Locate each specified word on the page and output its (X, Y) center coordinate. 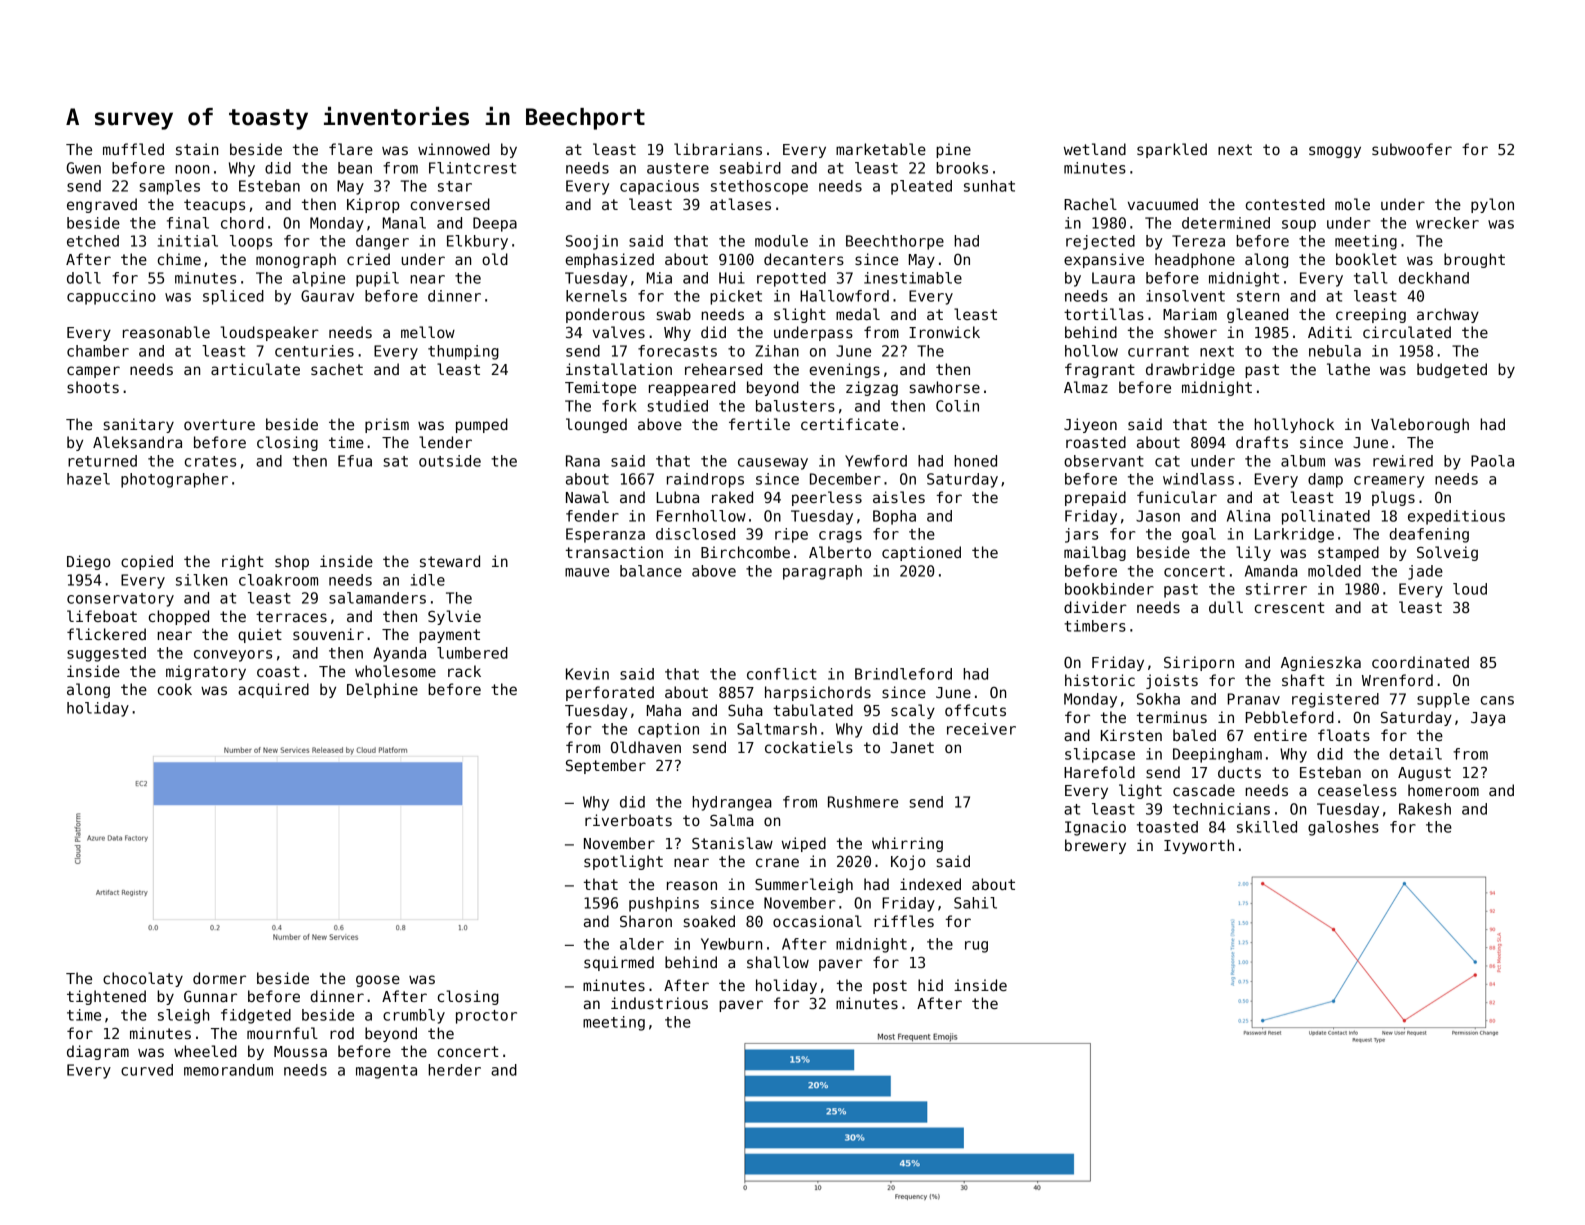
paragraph (822, 572)
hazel (88, 479)
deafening (1429, 535)
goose (378, 981)
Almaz (1086, 387)
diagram (98, 1052)
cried (368, 259)
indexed (930, 884)
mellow (428, 332)
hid (930, 985)
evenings (844, 370)
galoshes (1343, 828)
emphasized (609, 260)
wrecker (1447, 223)
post (890, 987)
